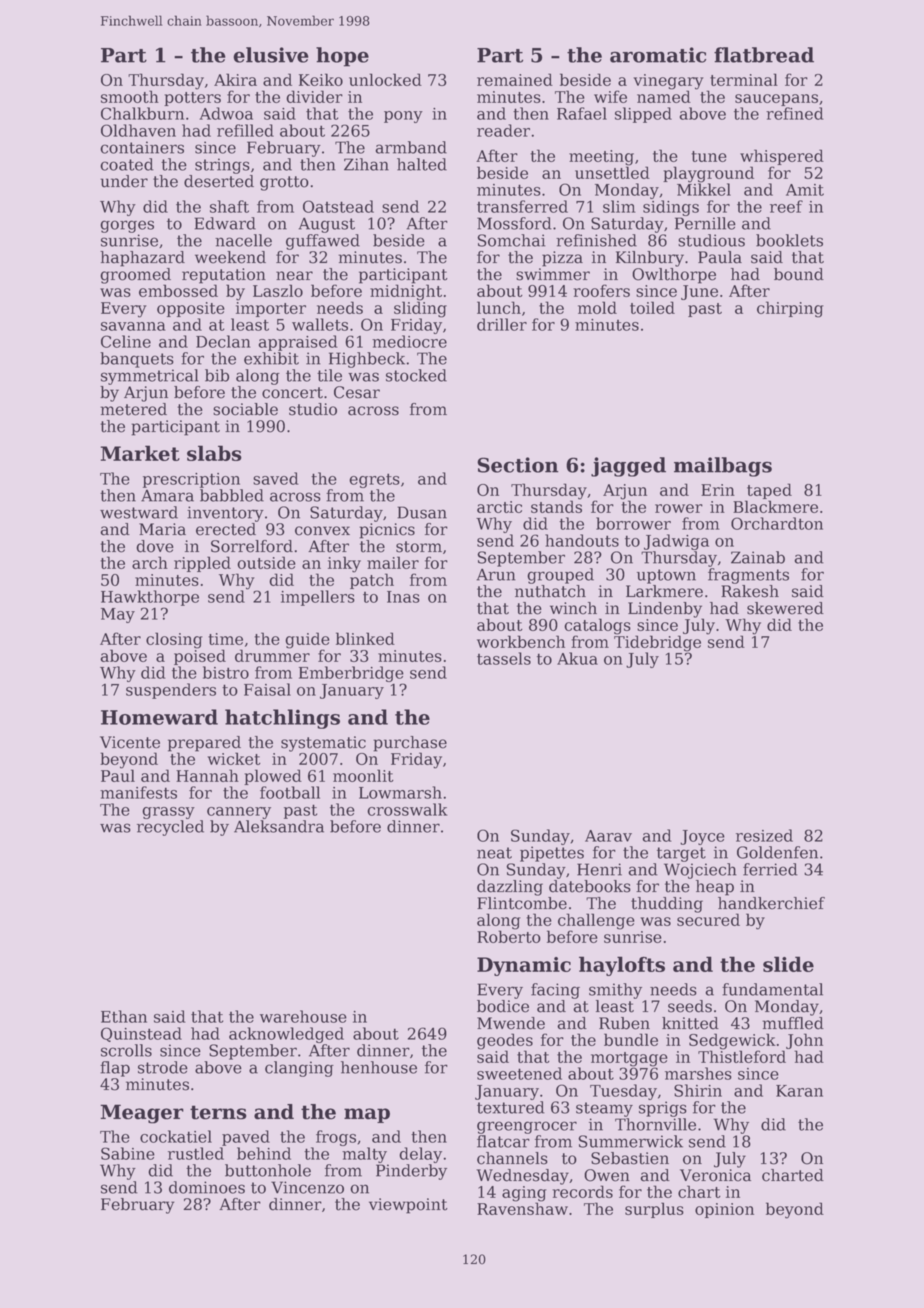 The height and width of the screenshot is (1308, 924). Describe the element at coordinates (522, 1208) in the screenshot. I see `Ravenshaw` at that location.
